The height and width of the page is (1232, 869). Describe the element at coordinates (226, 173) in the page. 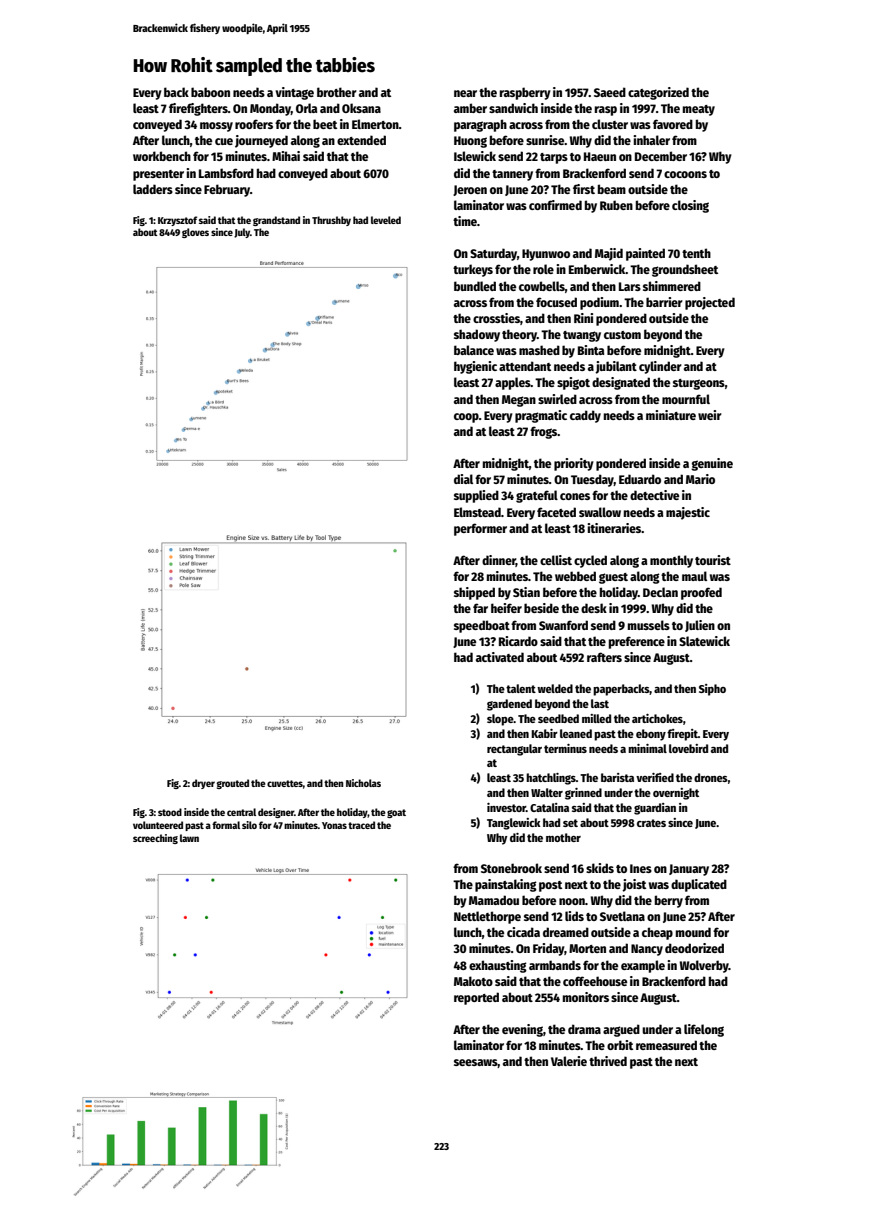

I see `Lambsford` at that location.
